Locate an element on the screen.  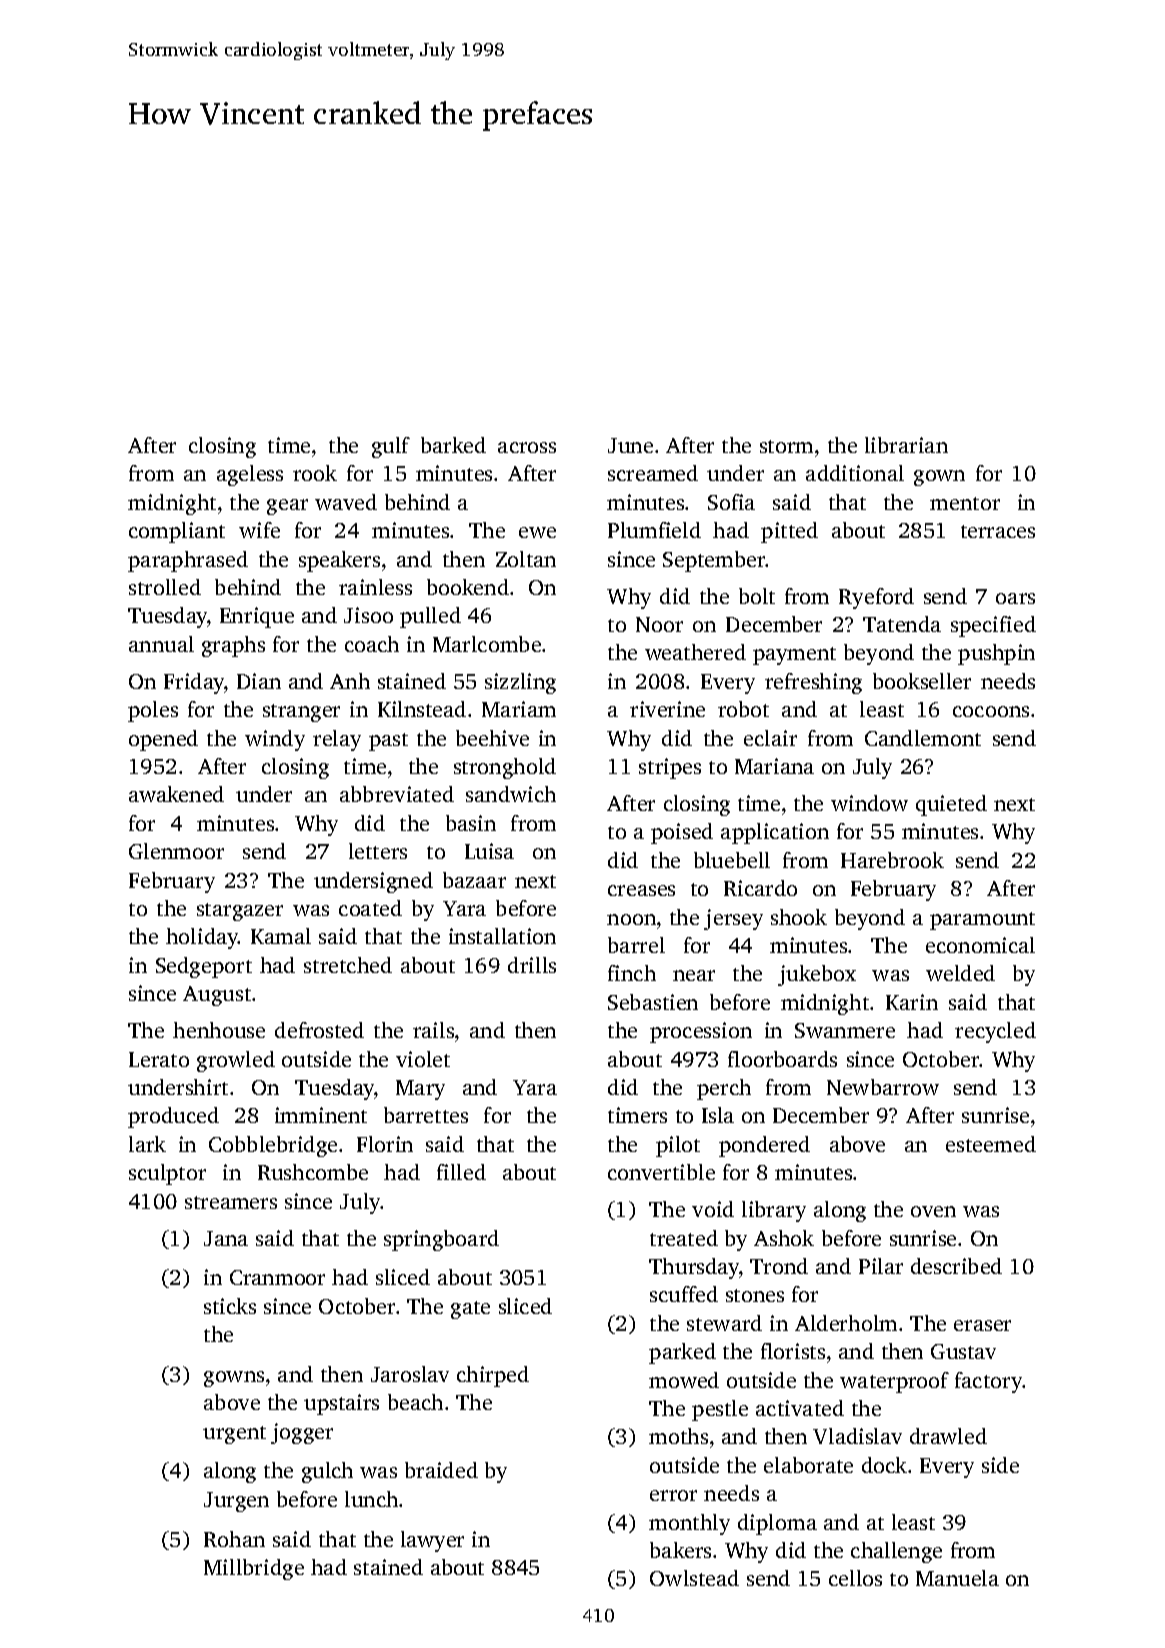
Anh is located at coordinates (350, 681).
